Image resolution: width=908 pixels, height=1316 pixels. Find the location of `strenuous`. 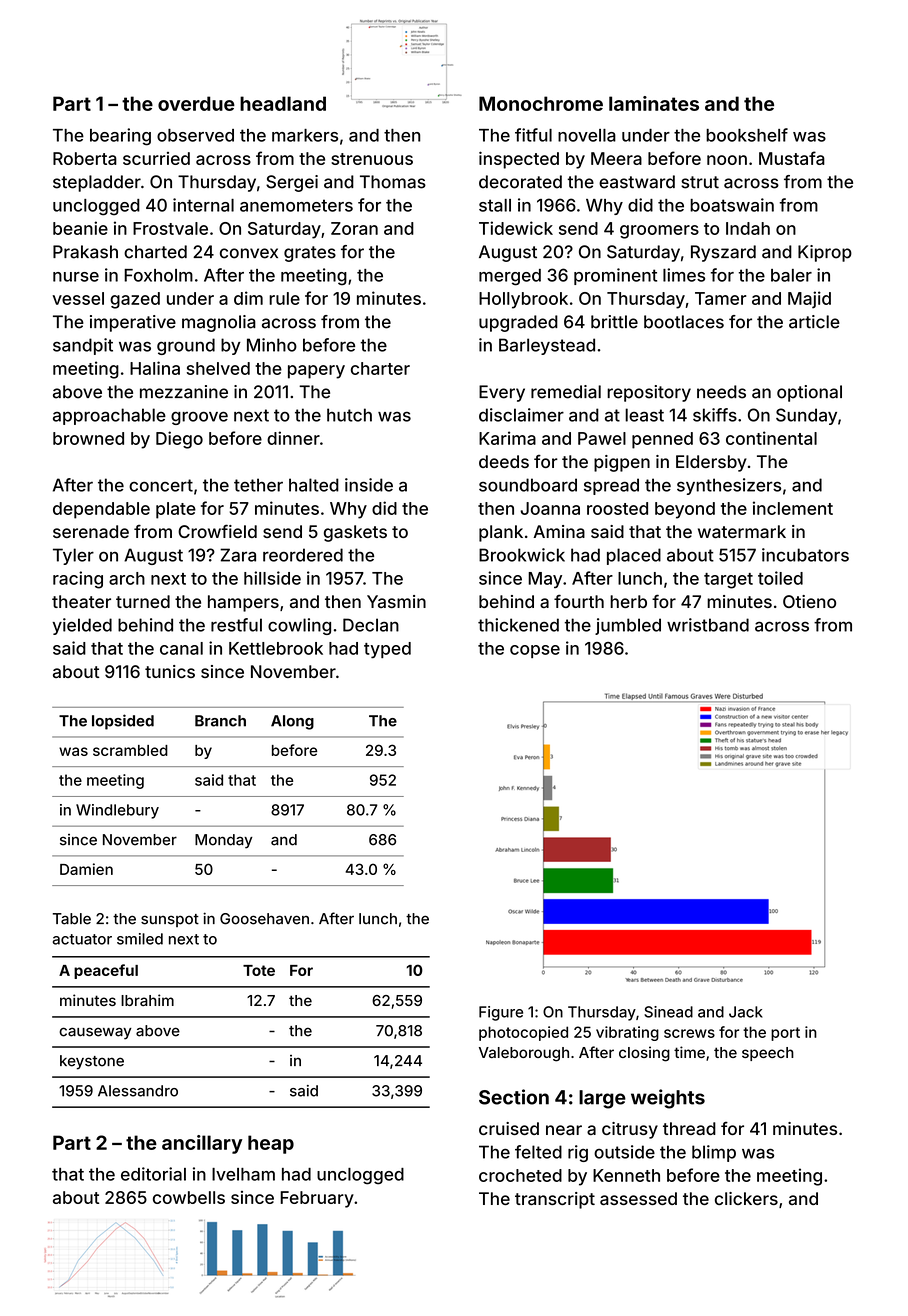

strenuous is located at coordinates (372, 159).
